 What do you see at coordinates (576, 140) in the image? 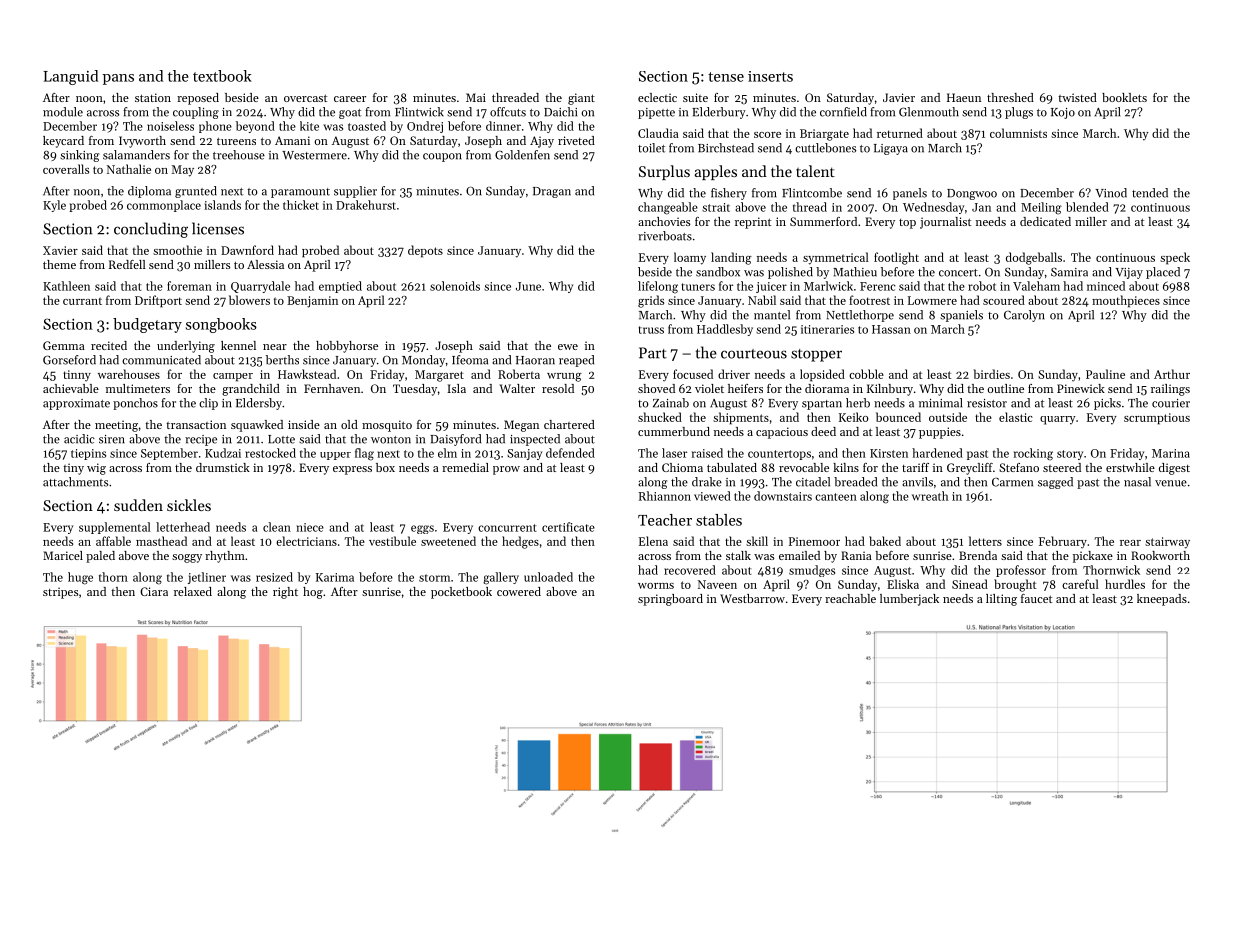
I see `riveted` at bounding box center [576, 140].
